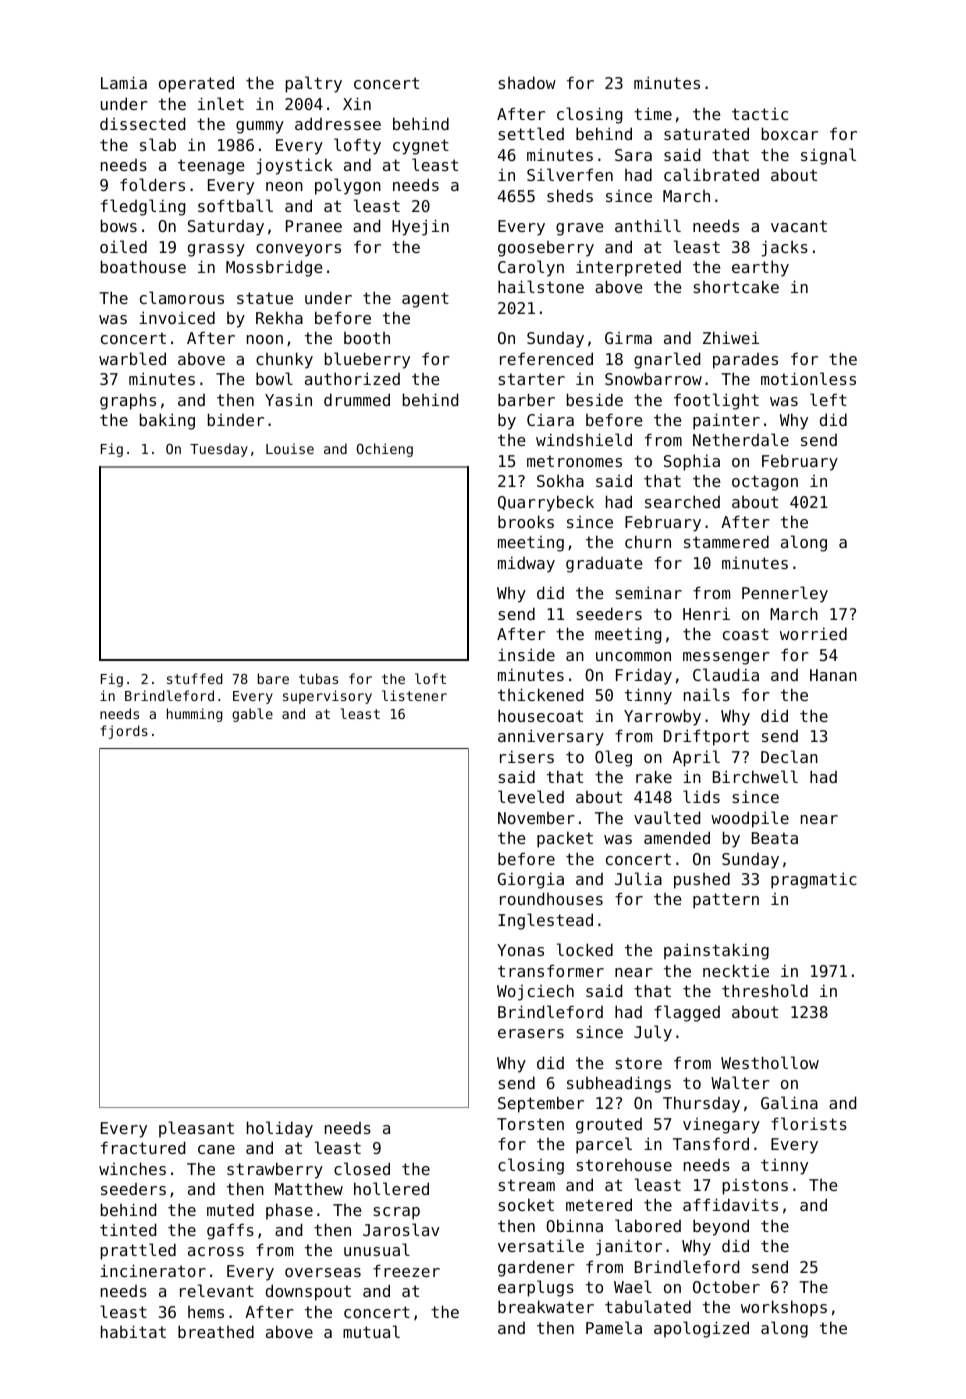  Describe the element at coordinates (167, 421) in the document. I see `baking` at that location.
